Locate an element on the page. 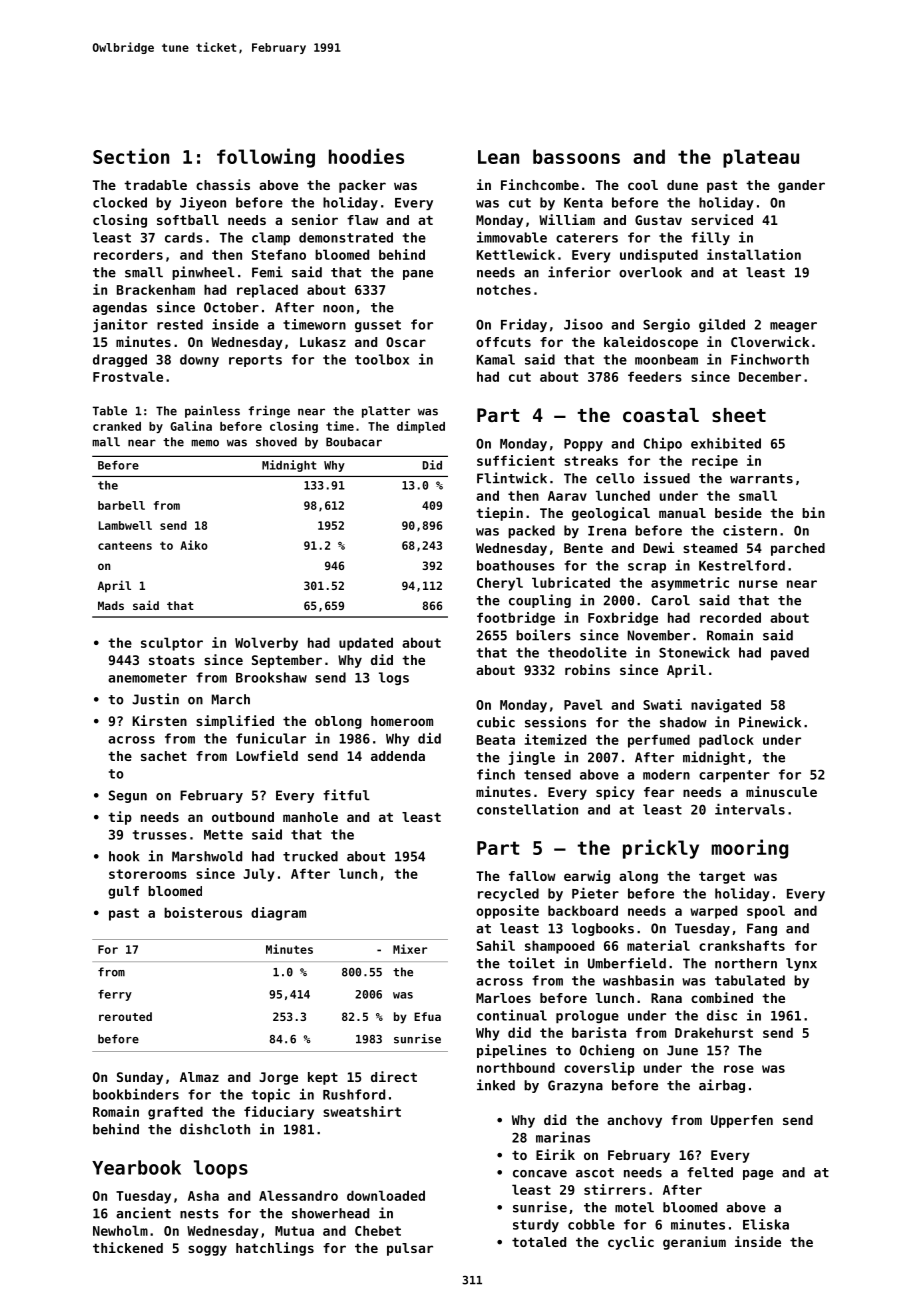  minuscule is located at coordinates (781, 791).
